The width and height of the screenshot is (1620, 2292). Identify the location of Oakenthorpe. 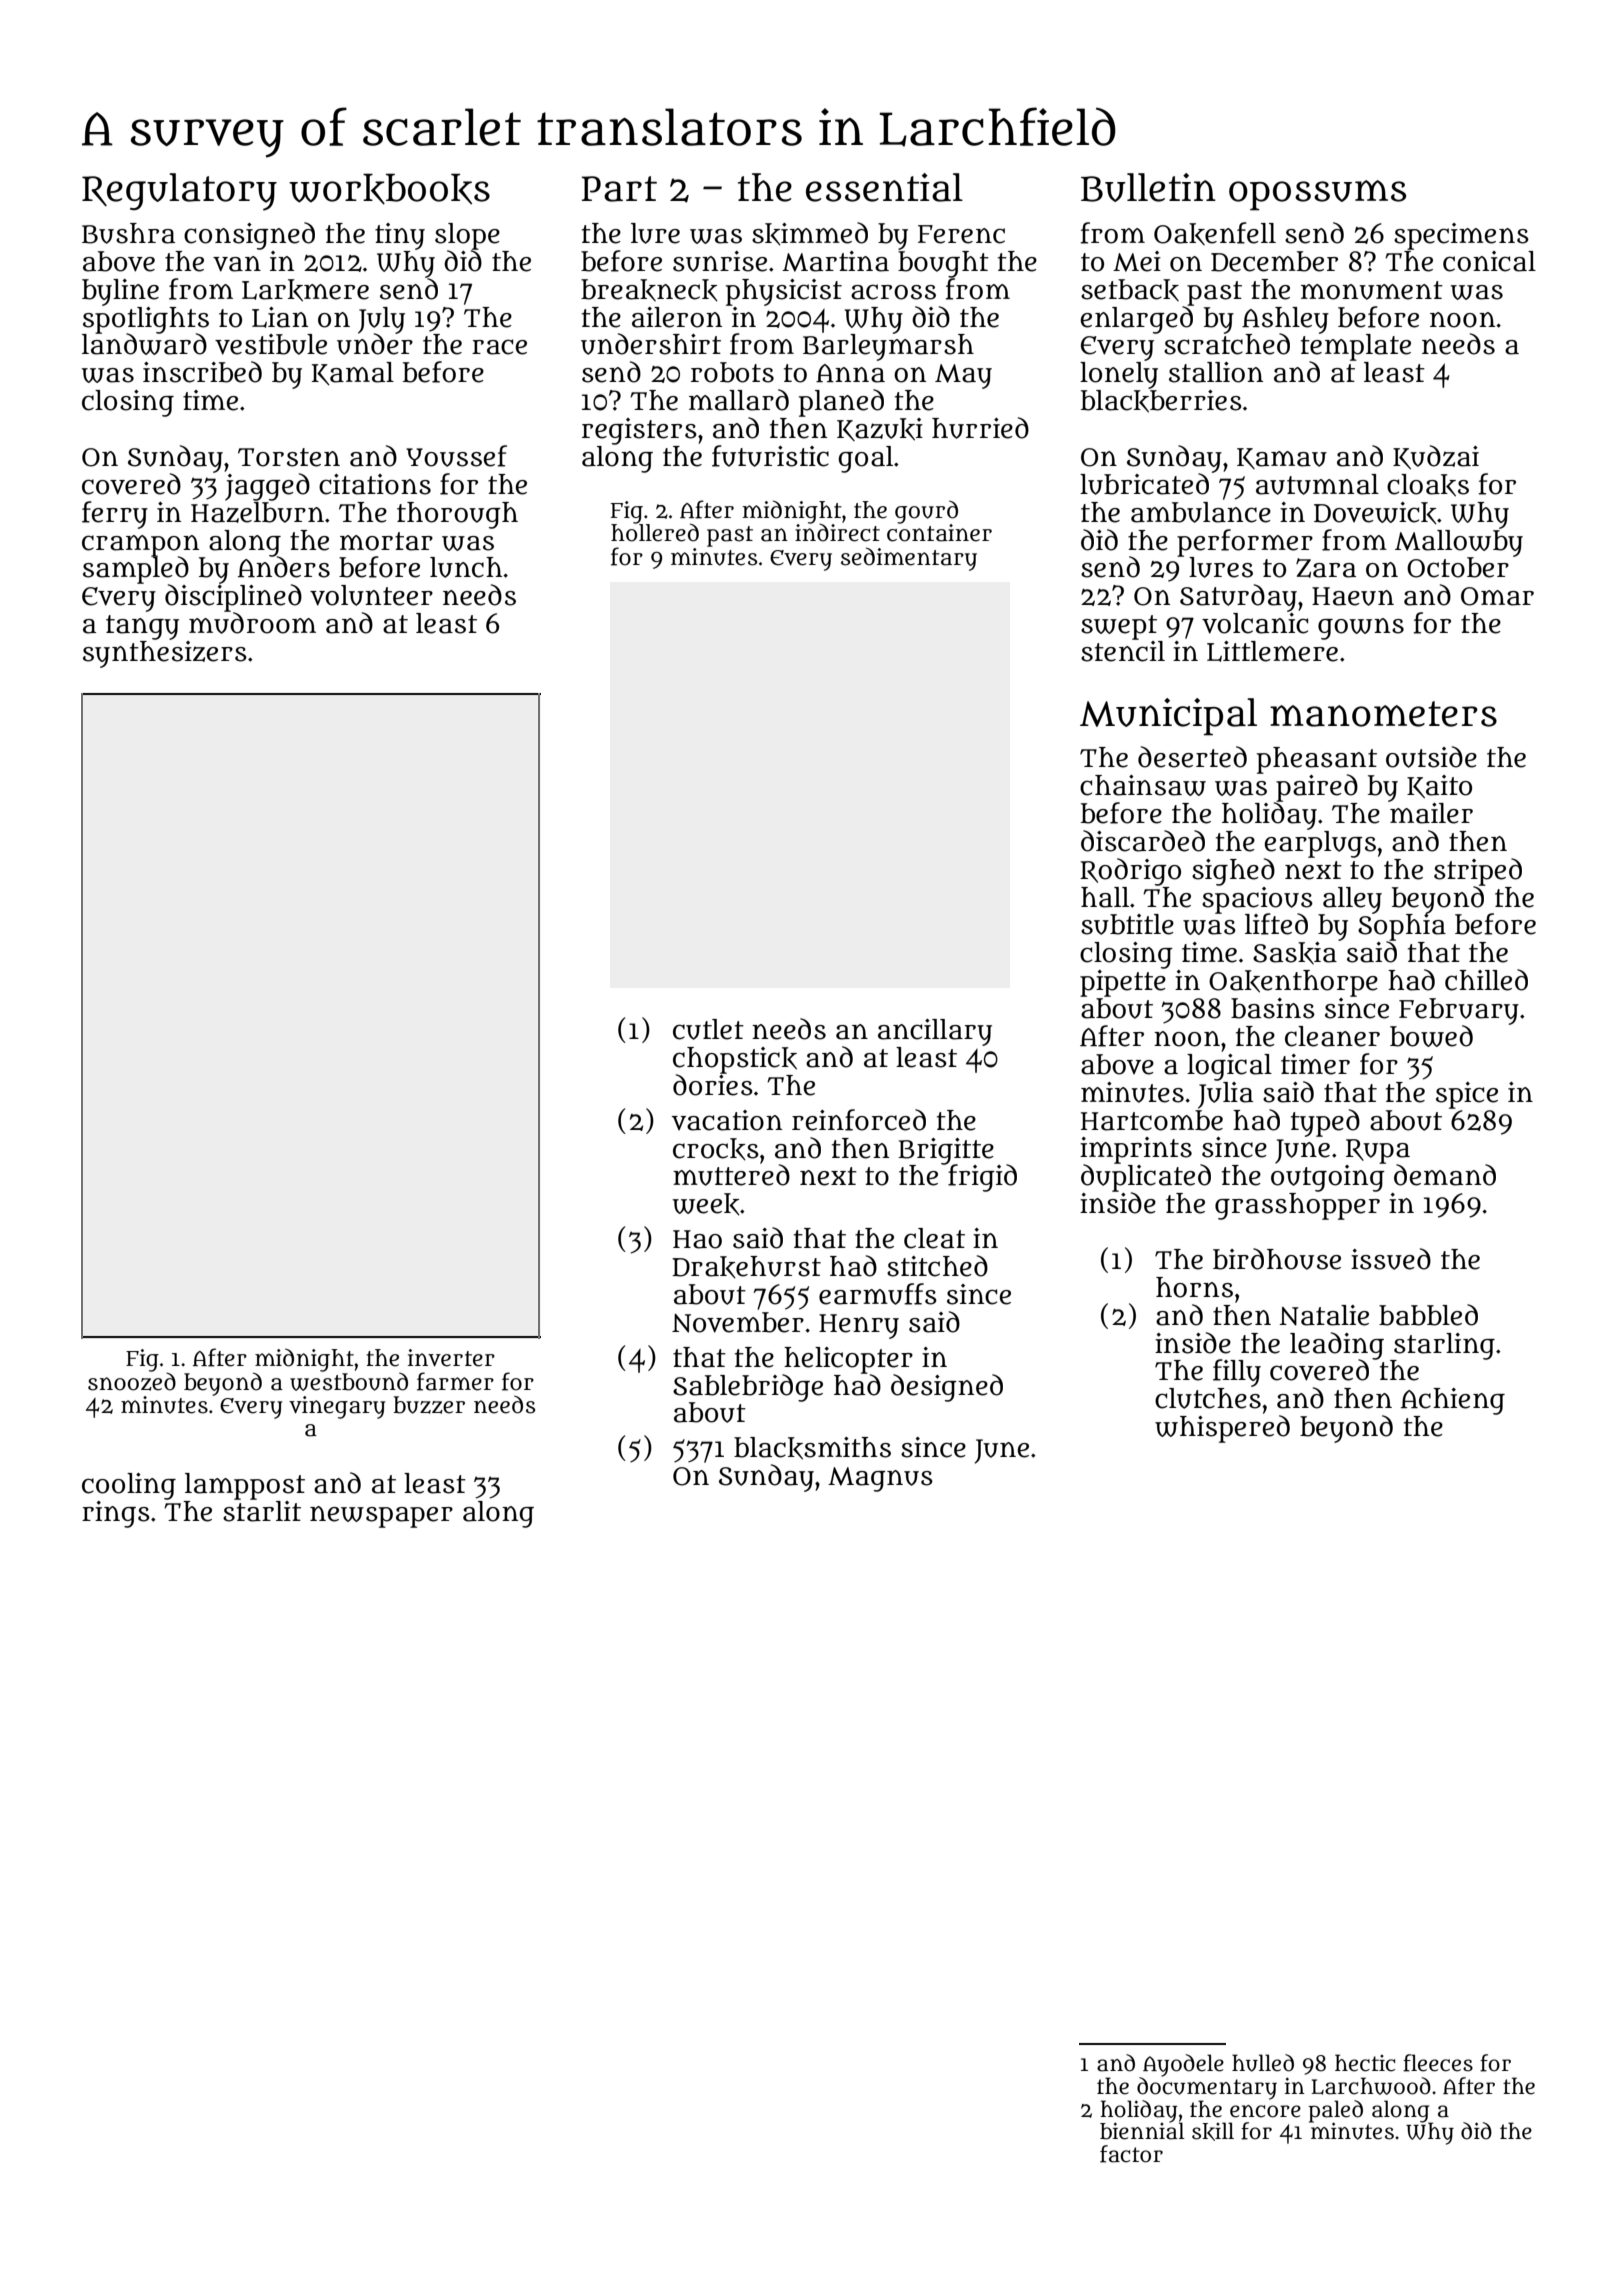
(1293, 983).
